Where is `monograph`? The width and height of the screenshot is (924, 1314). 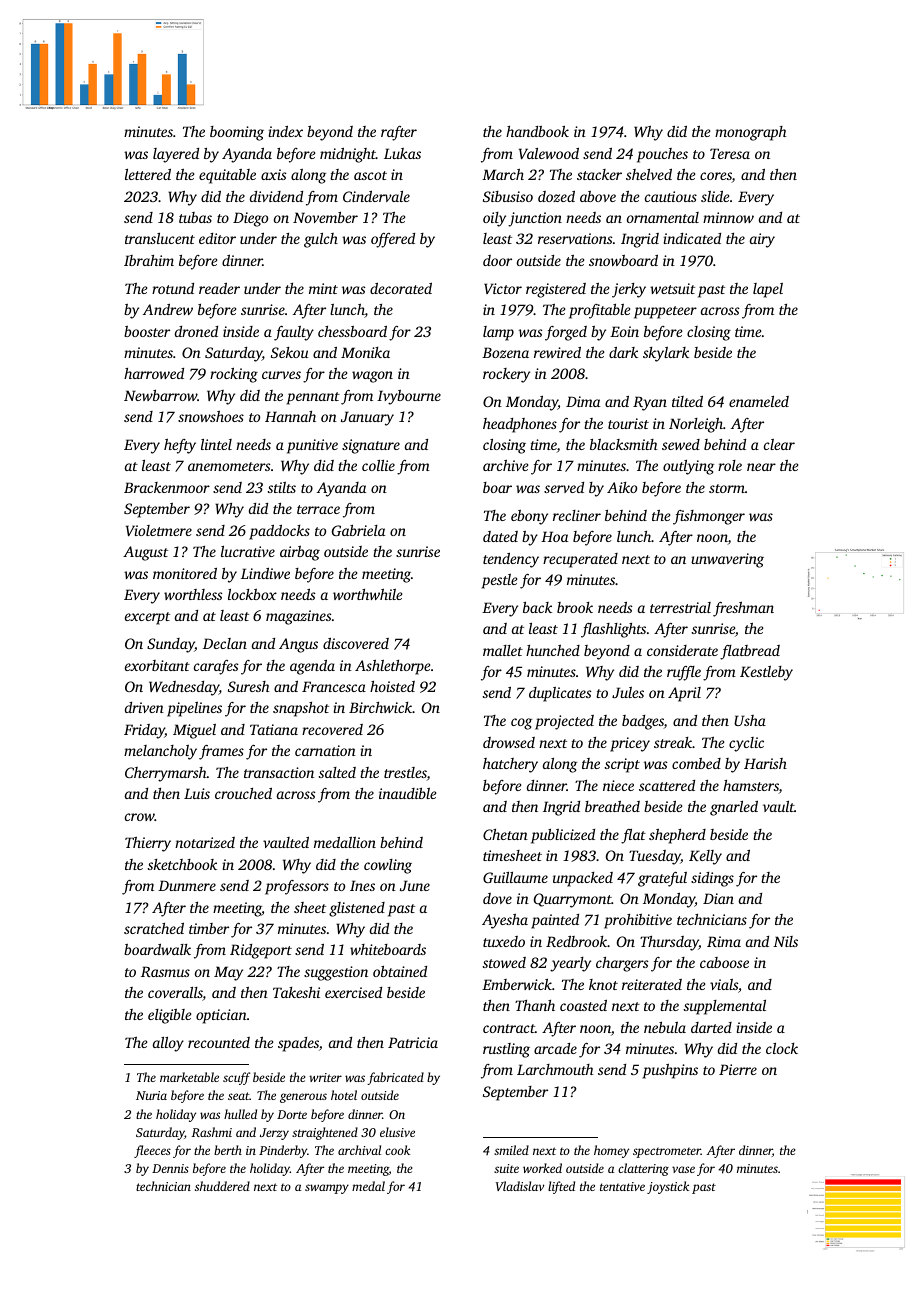 monograph is located at coordinates (751, 133).
